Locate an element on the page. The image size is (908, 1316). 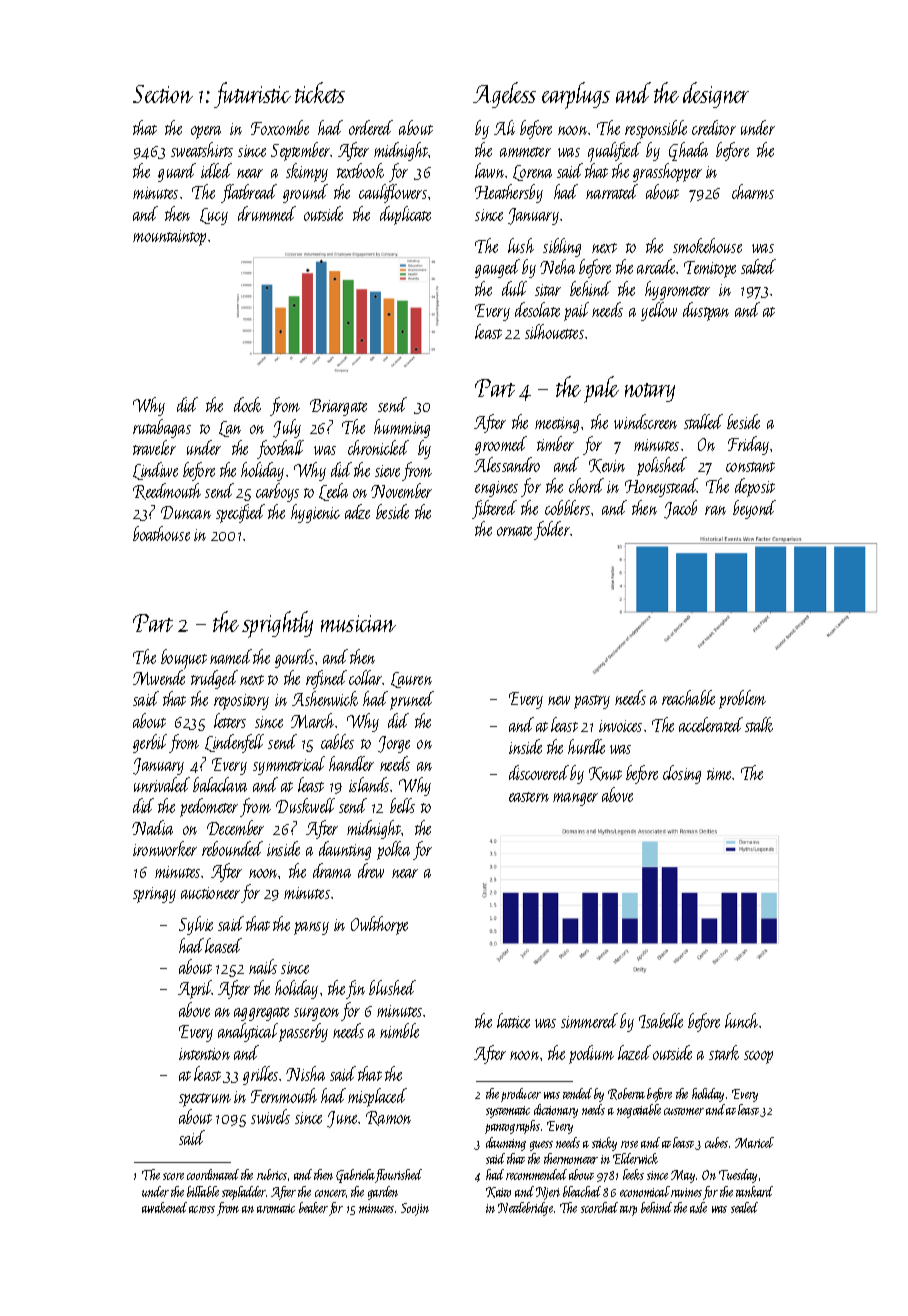
Lauren is located at coordinates (411, 680).
